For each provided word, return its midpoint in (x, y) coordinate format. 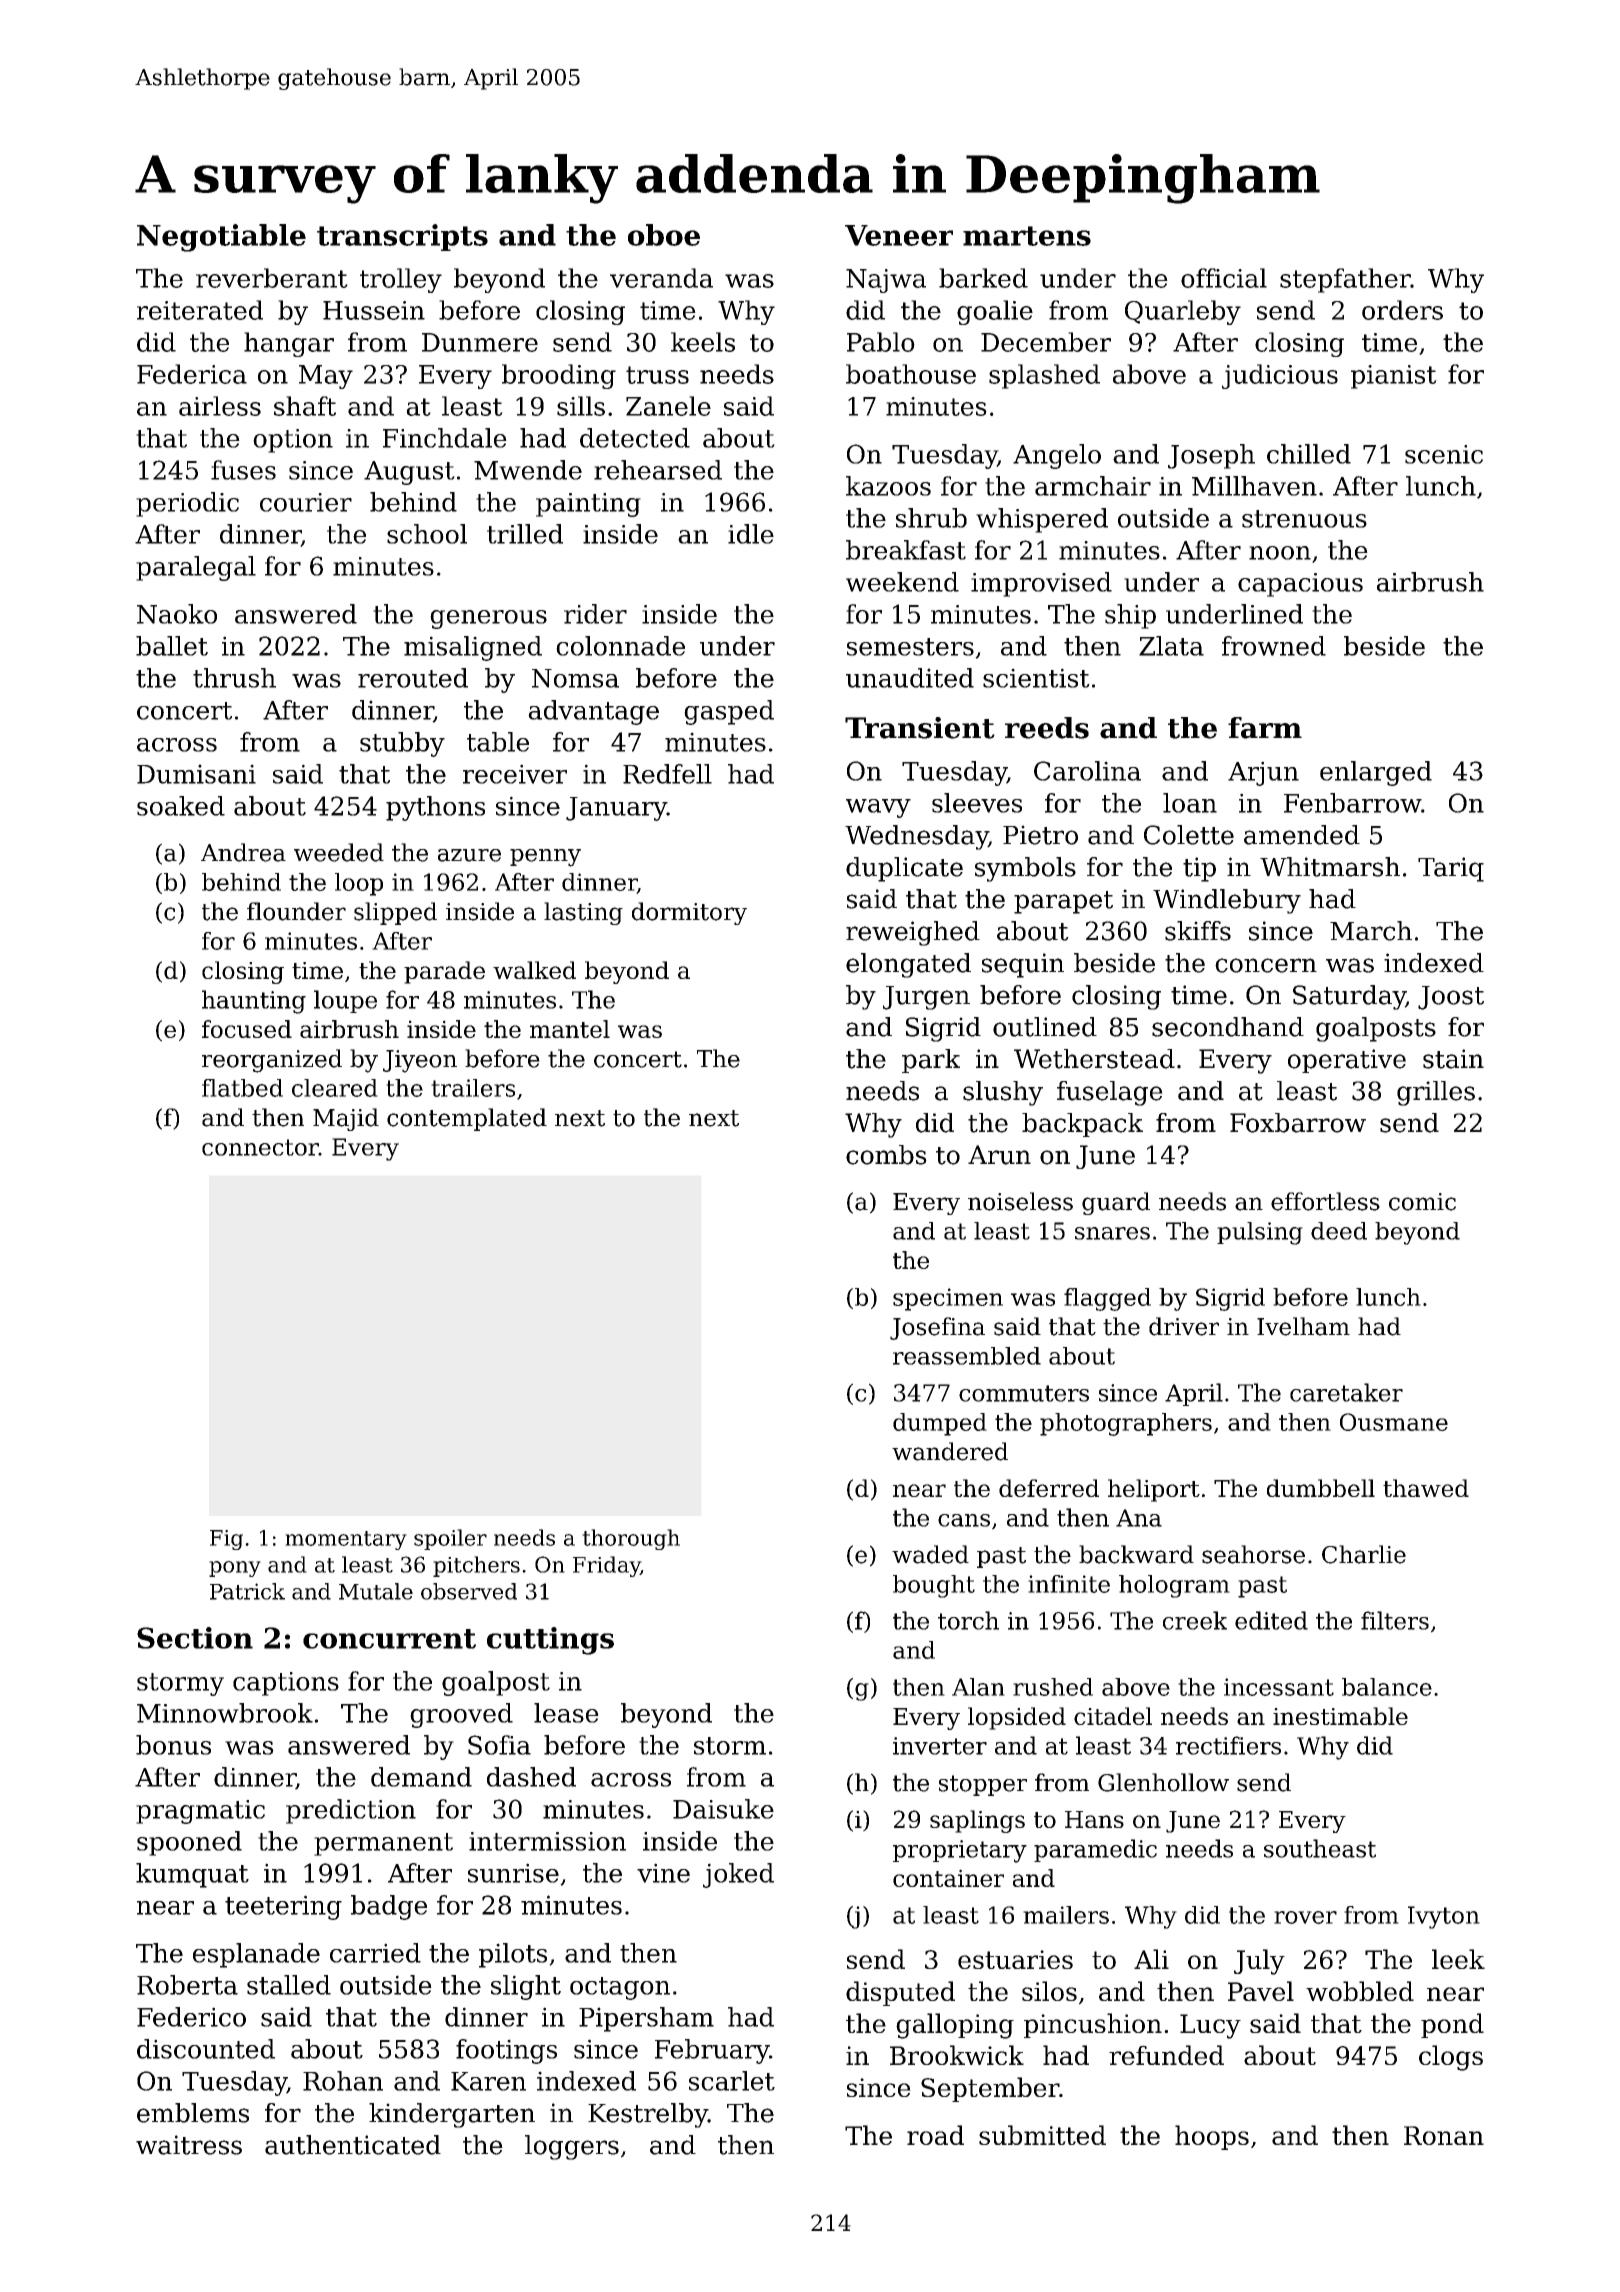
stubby (402, 744)
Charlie (1364, 1554)
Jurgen (926, 998)
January (616, 809)
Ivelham (1303, 1326)
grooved (461, 1715)
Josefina (937, 1328)
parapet (1063, 902)
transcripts (402, 237)
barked (983, 278)
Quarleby (1183, 312)
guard (1116, 1203)
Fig (226, 1540)
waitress (189, 2145)
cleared (335, 1088)
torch (968, 1620)
